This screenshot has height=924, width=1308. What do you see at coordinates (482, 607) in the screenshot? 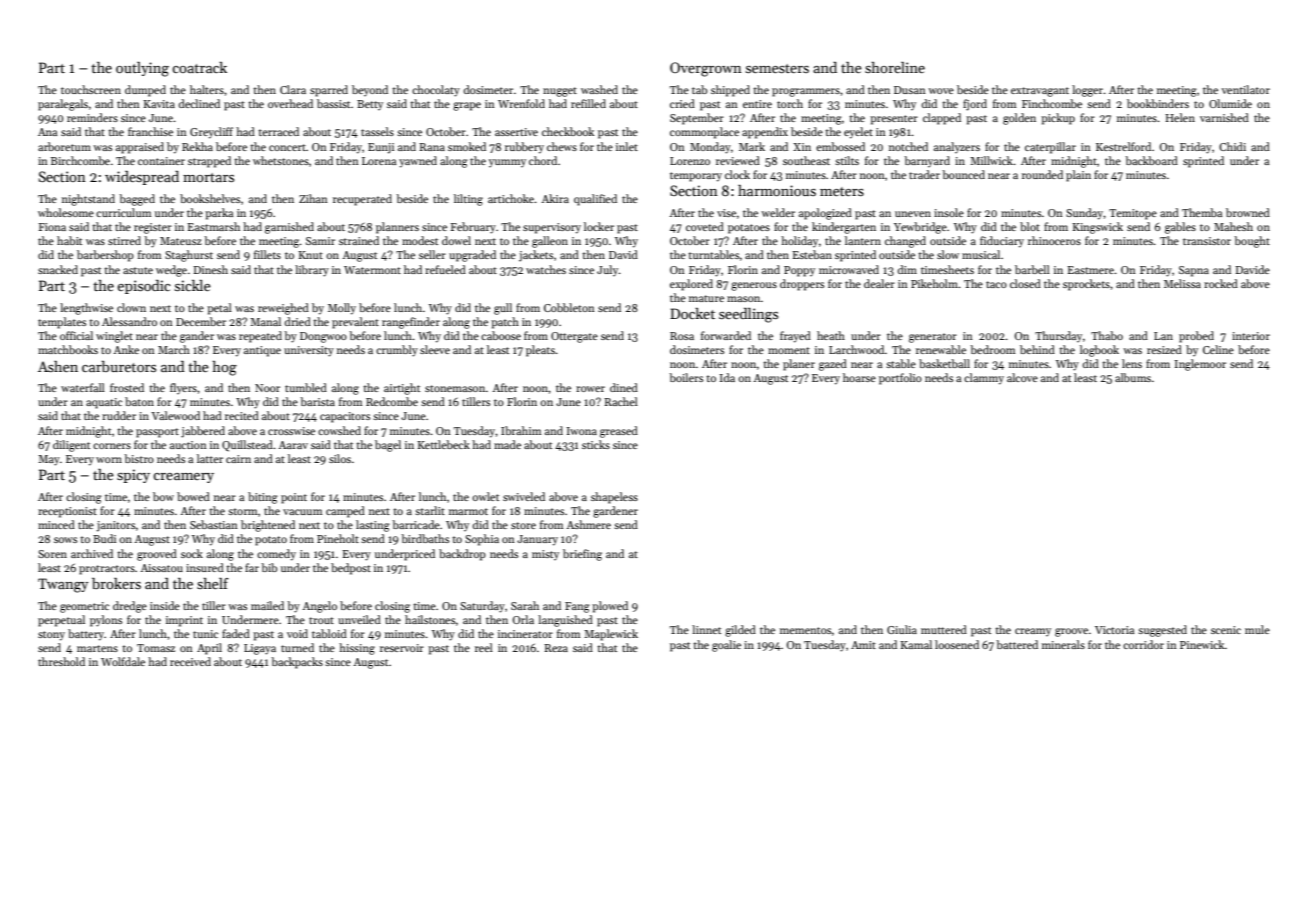
I see `Saturday` at bounding box center [482, 607].
